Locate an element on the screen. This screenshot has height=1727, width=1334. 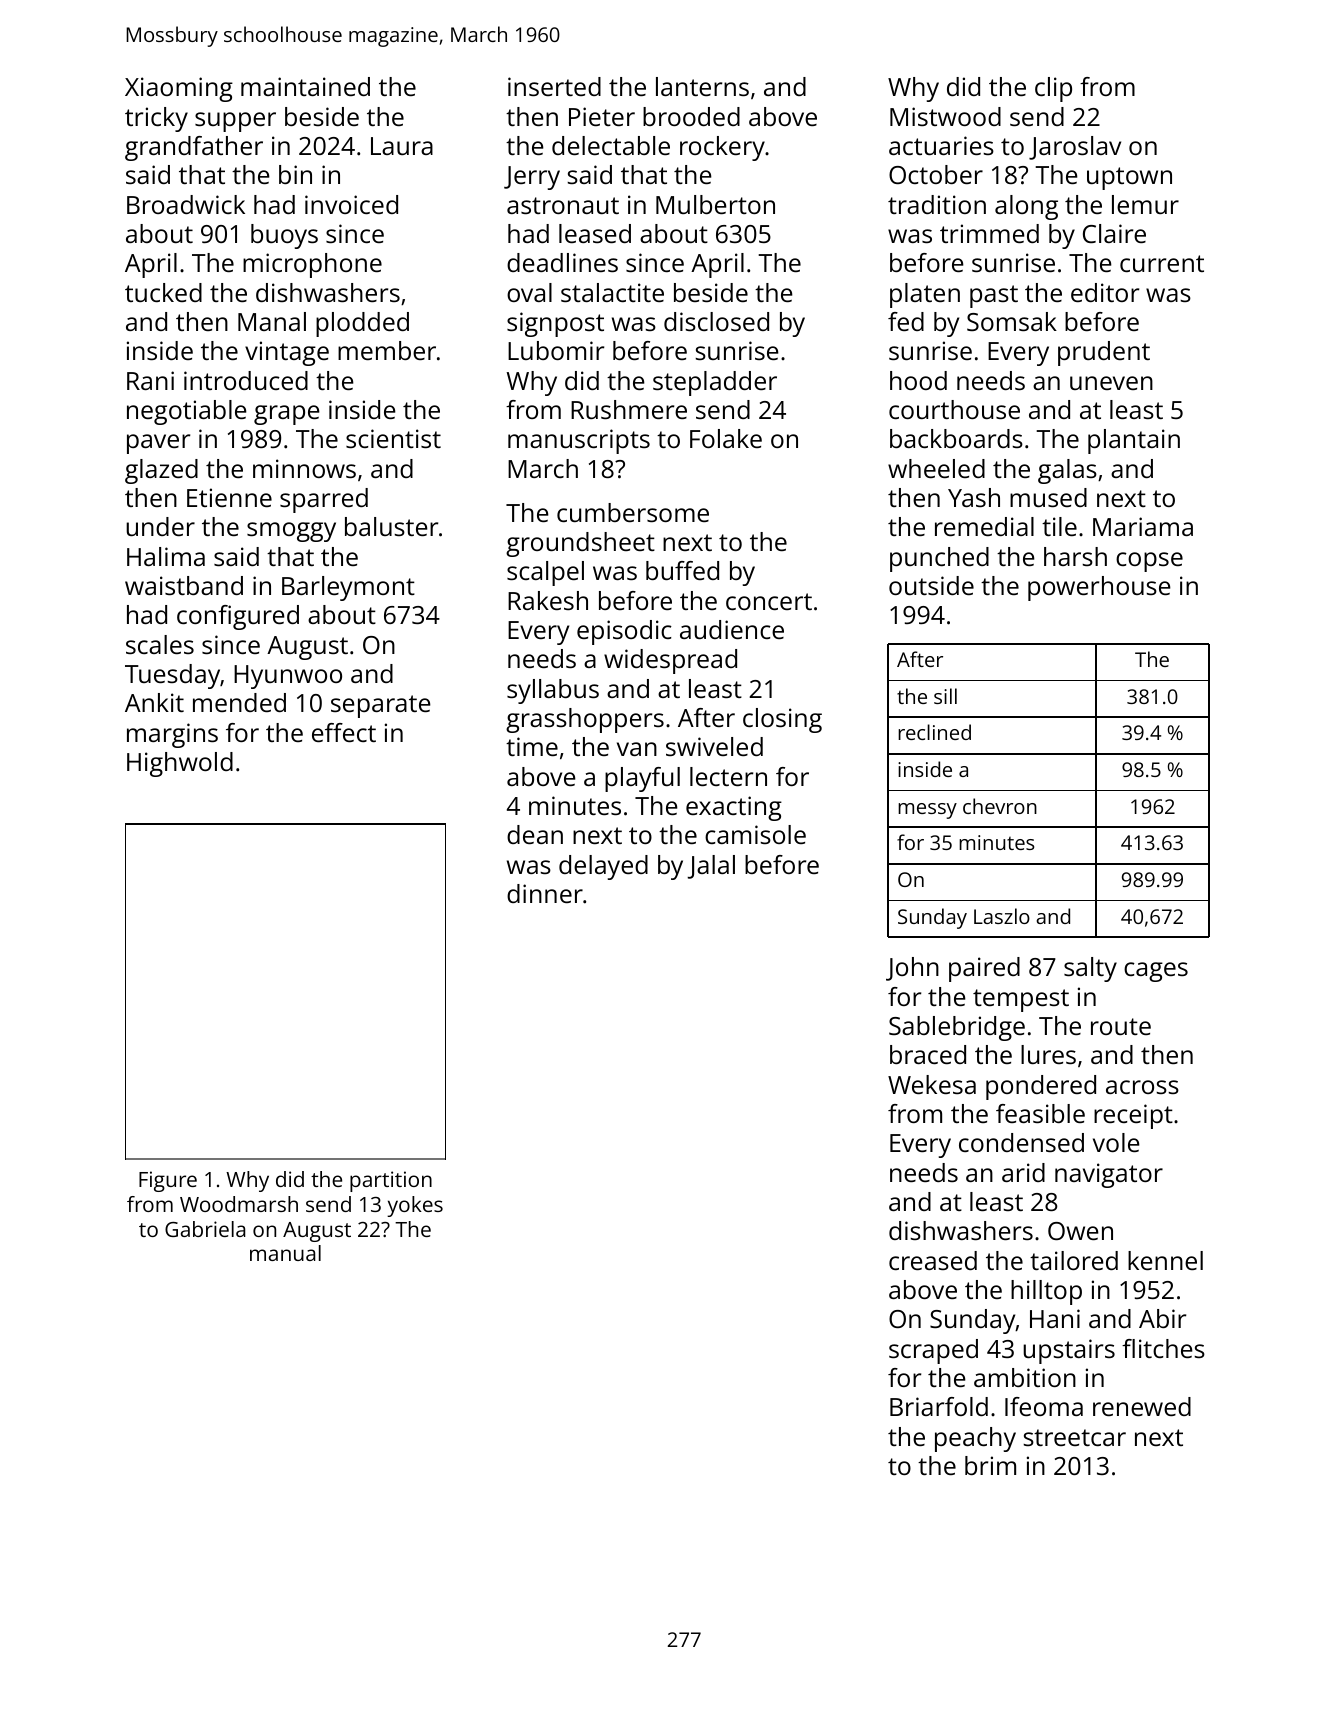
Highwold is located at coordinates (180, 764).
